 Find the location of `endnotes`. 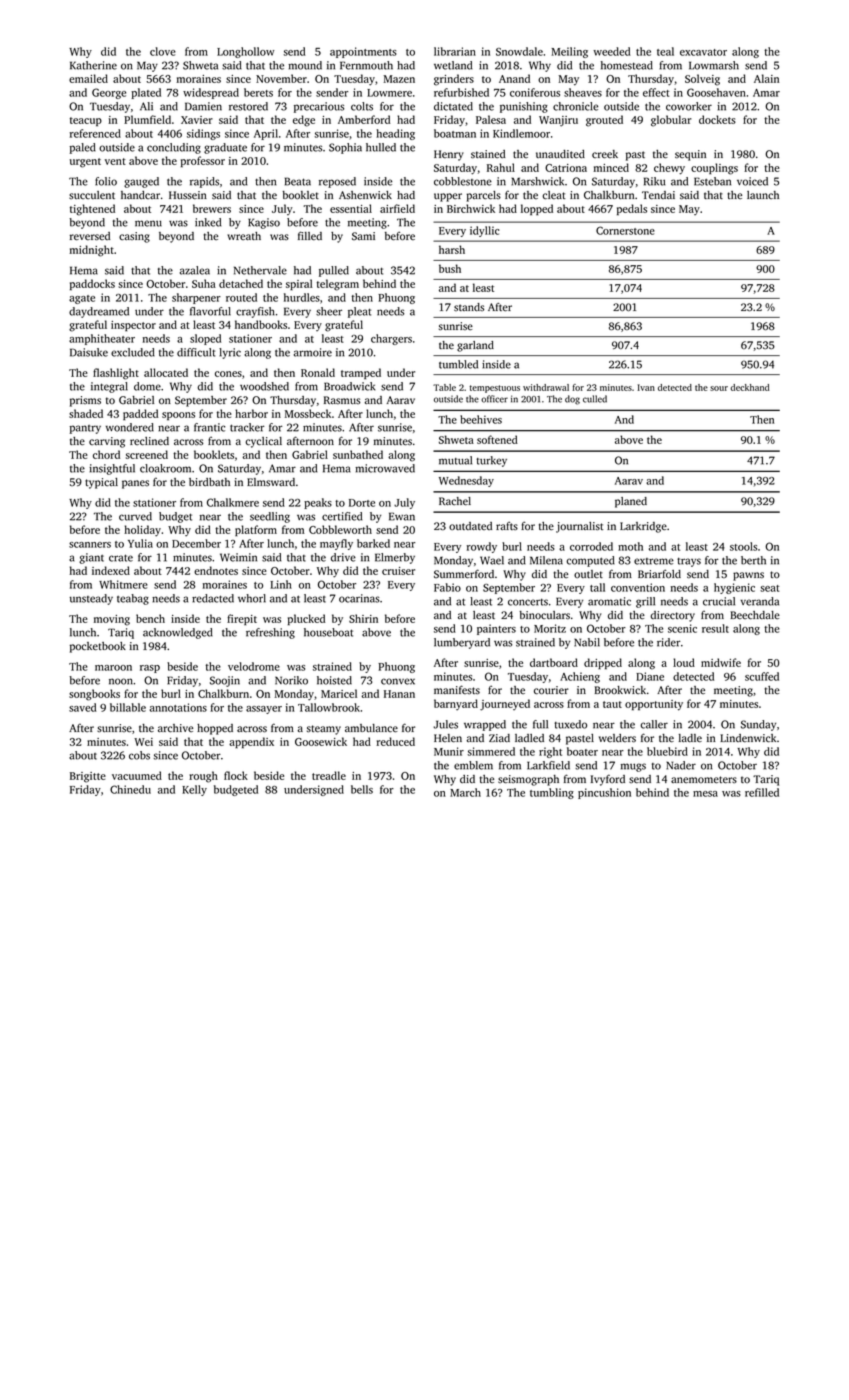

endnotes is located at coordinates (216, 570).
